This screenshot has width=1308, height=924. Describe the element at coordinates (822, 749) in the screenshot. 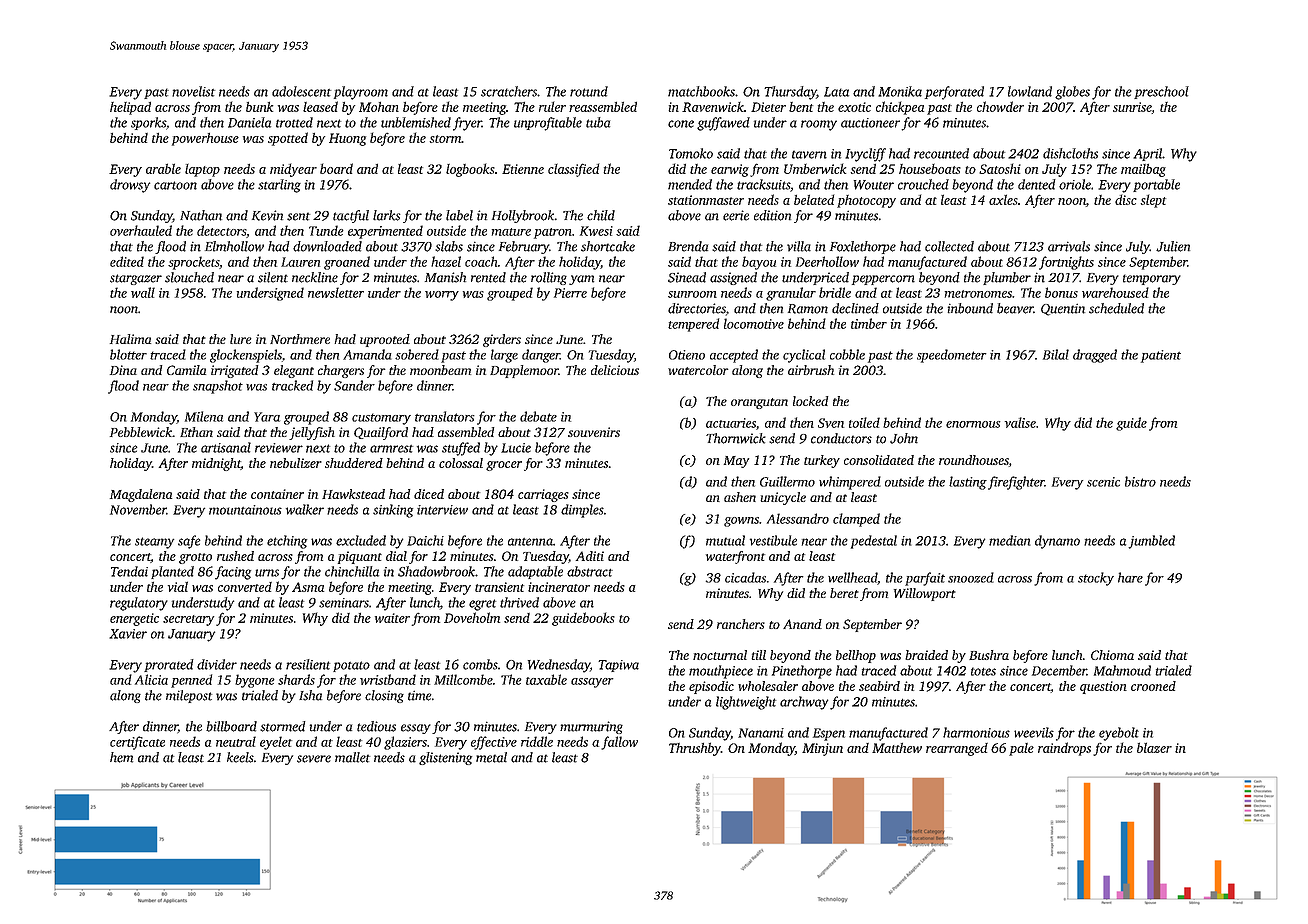

I see `Minjun` at that location.
